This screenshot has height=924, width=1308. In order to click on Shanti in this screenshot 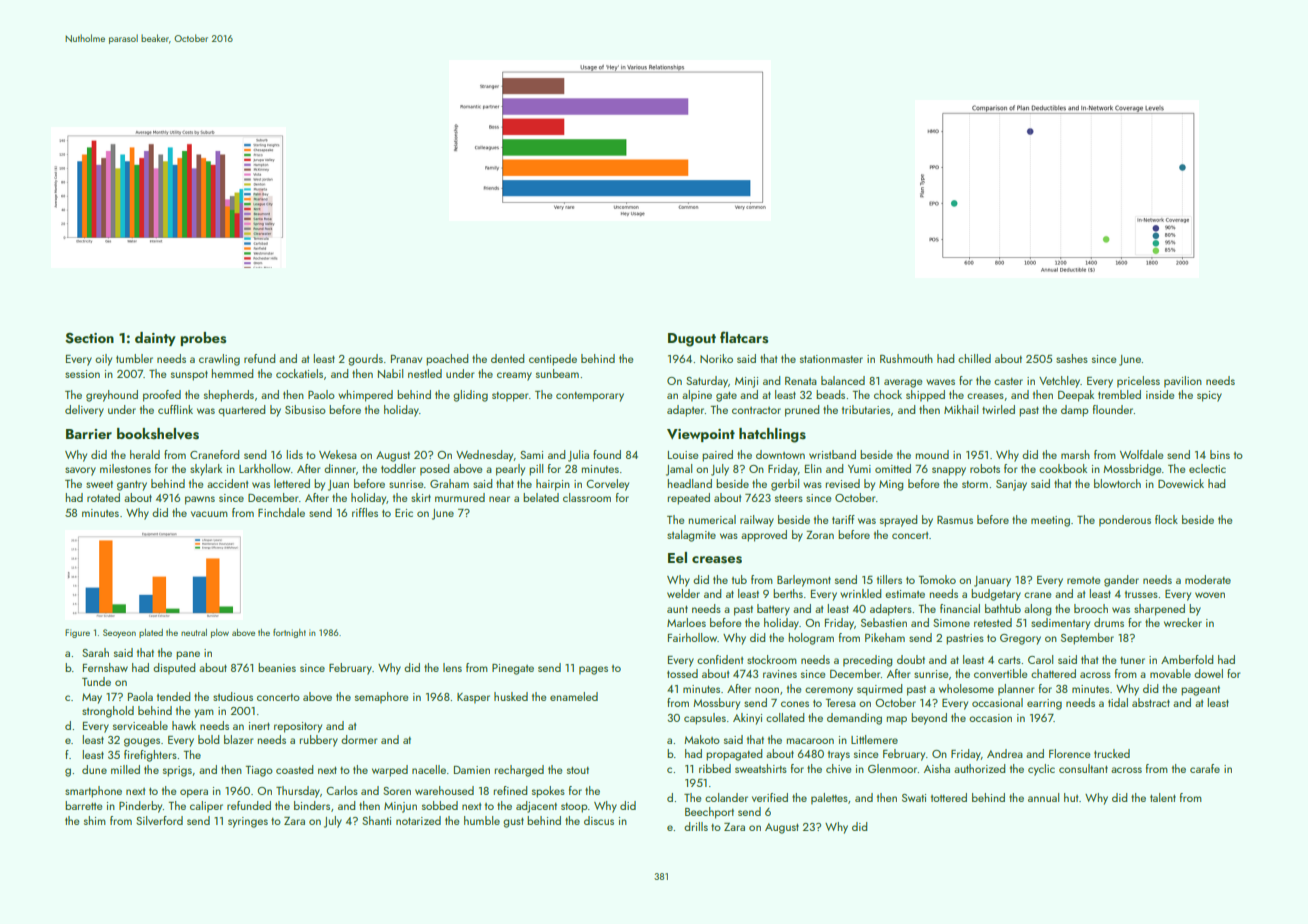, I will do `click(376, 820)`.
